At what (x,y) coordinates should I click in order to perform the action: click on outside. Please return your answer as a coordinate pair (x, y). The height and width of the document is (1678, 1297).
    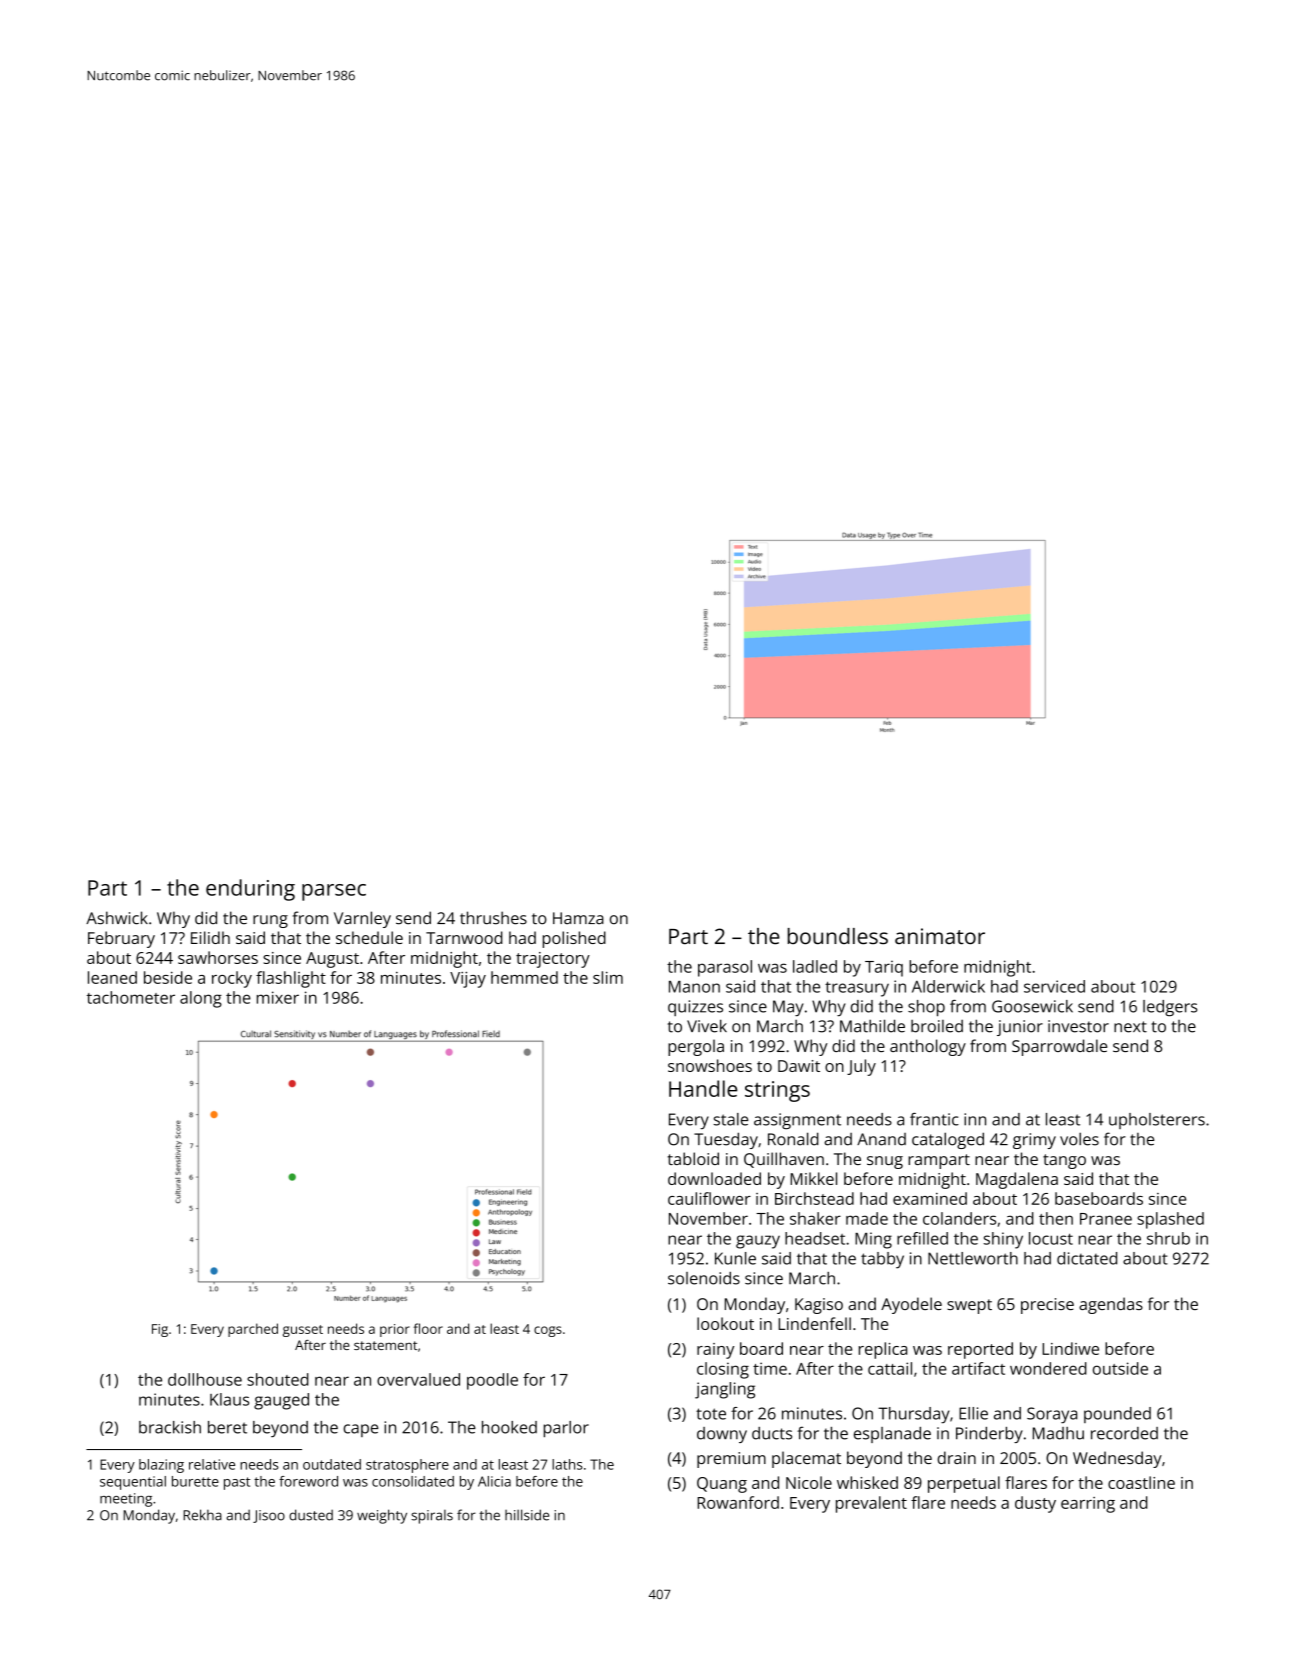
    Looking at the image, I should click on (1120, 1368).
